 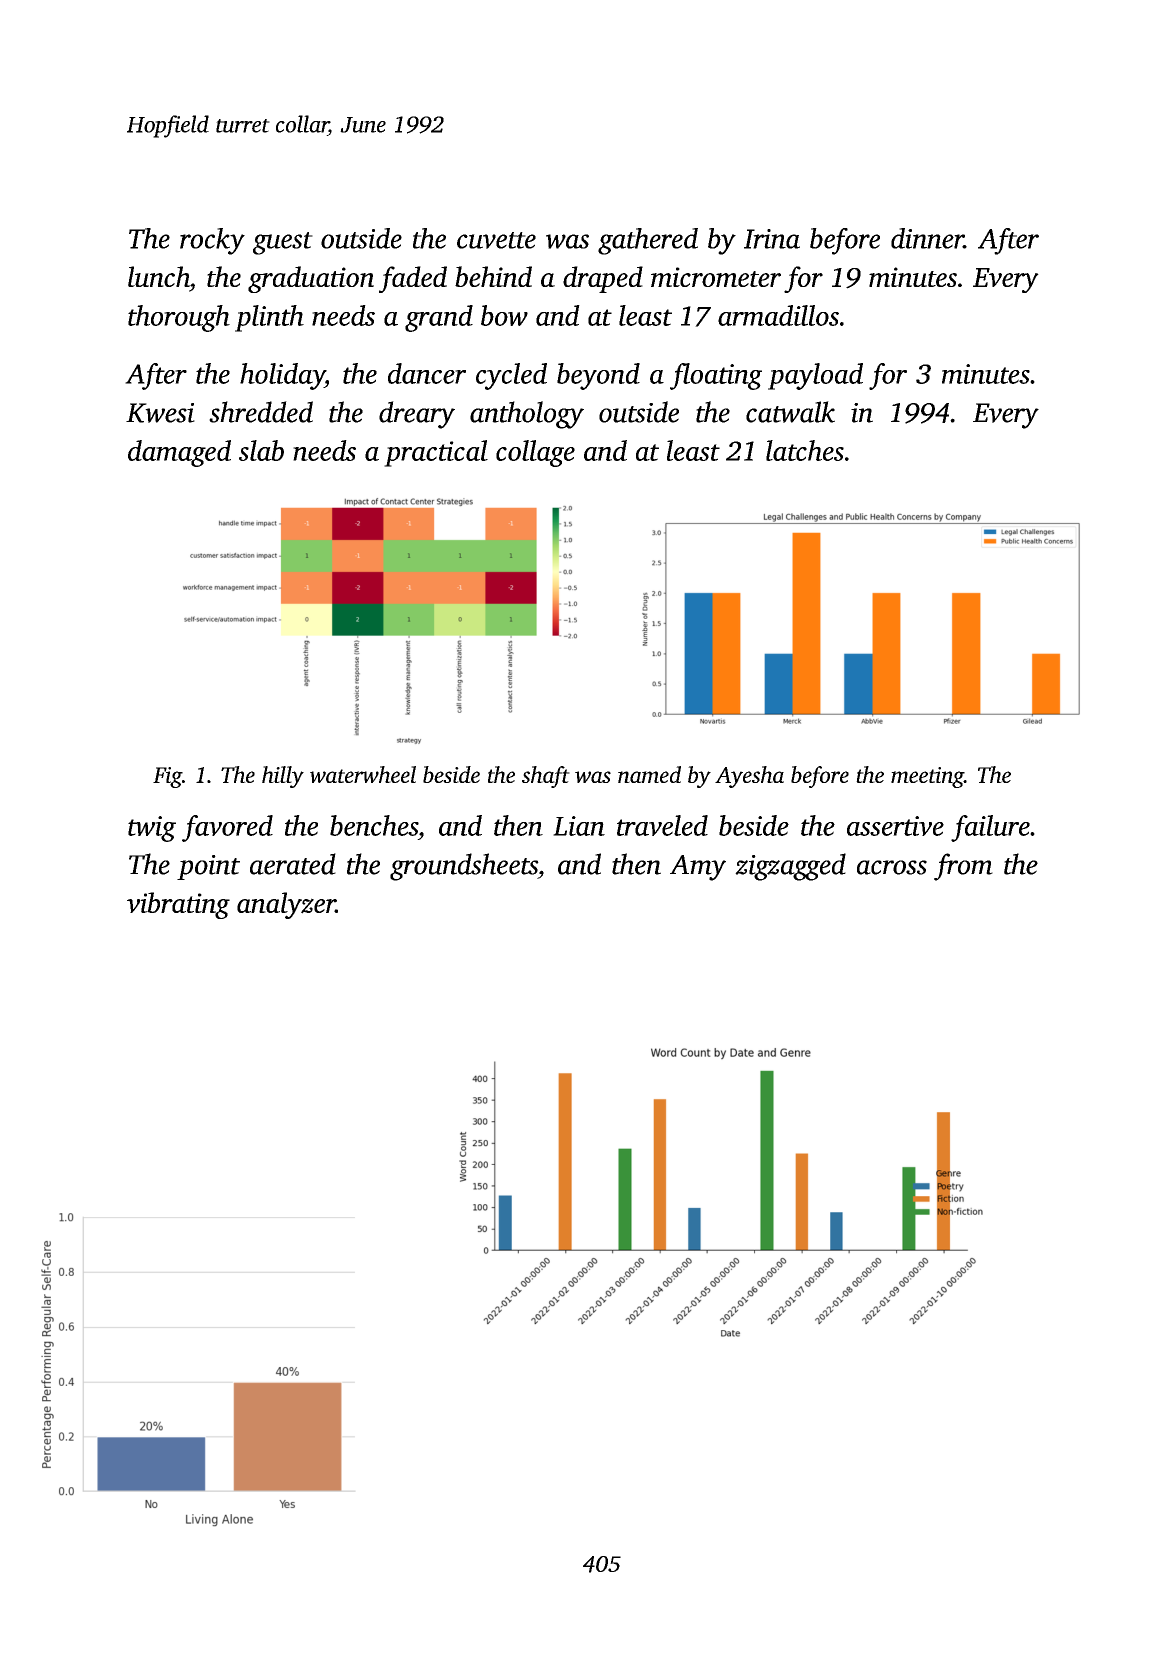 What do you see at coordinates (927, 777) in the screenshot?
I see `meeting` at bounding box center [927, 777].
